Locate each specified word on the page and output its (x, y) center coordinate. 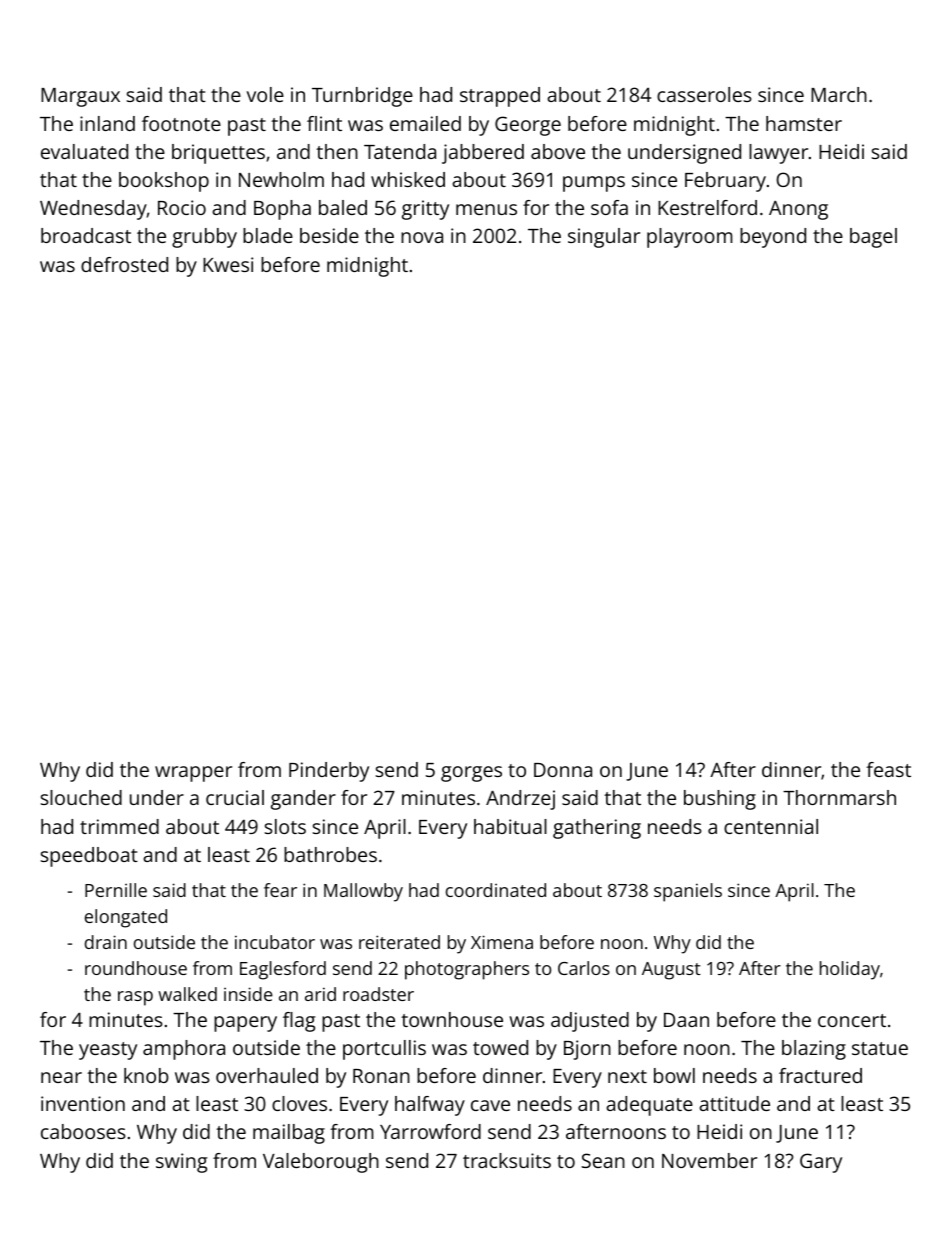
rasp (135, 998)
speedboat (89, 857)
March (839, 94)
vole (265, 94)
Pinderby (329, 772)
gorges (471, 774)
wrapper (193, 774)
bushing (720, 800)
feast (888, 769)
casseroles (704, 94)
